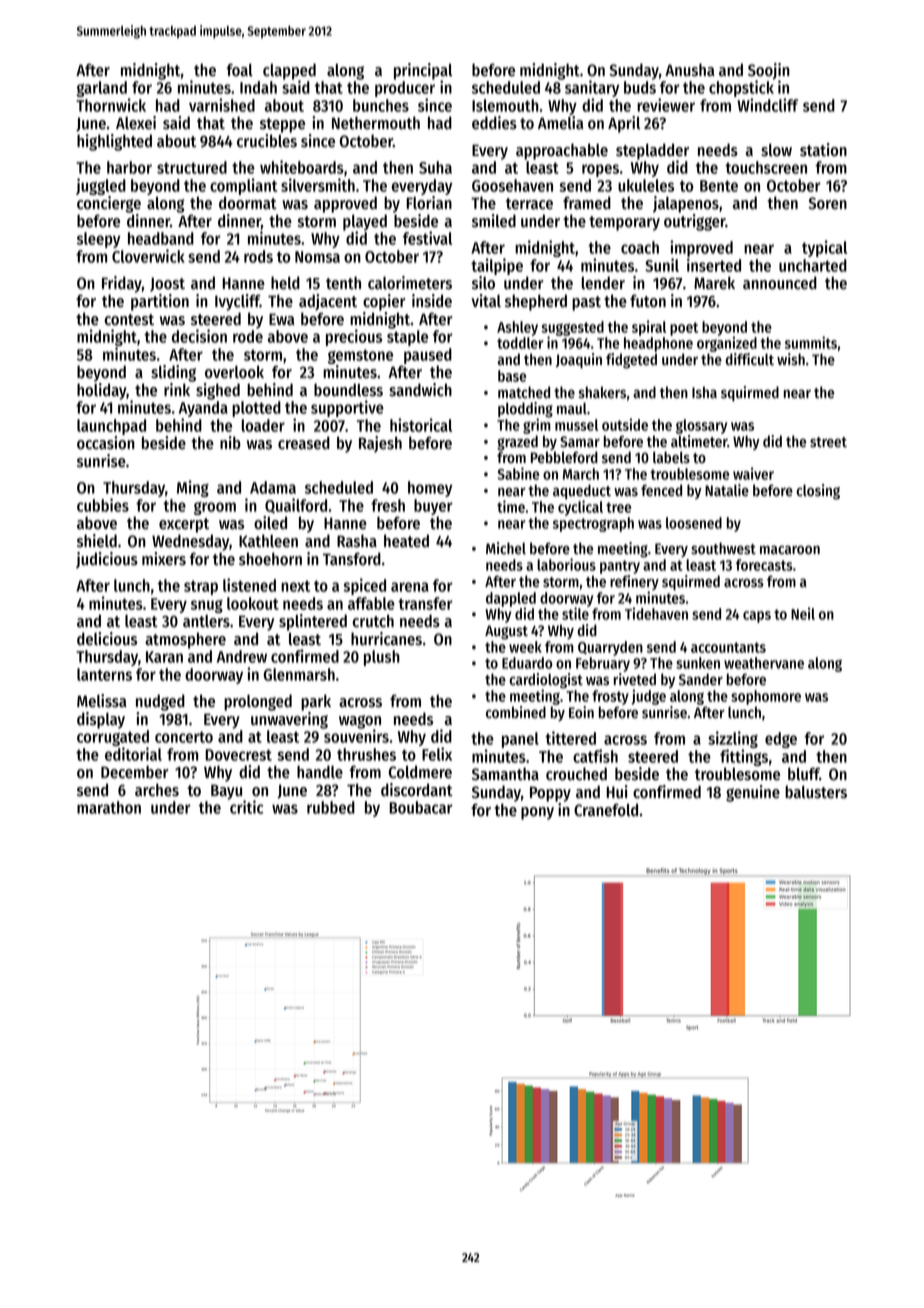  What do you see at coordinates (764, 663) in the page?
I see `weathervane` at bounding box center [764, 663].
